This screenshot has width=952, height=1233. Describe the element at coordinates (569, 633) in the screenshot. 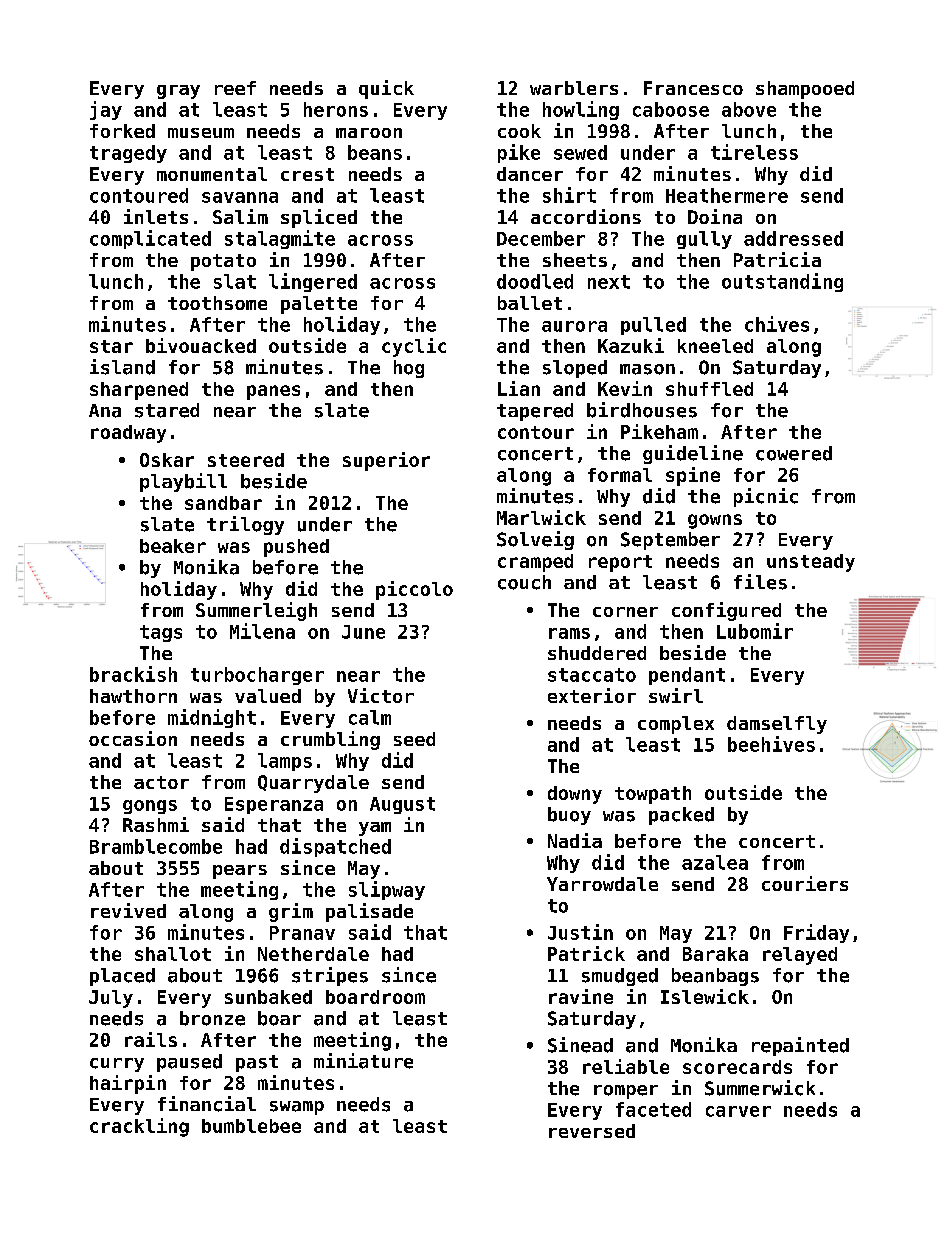

I see `rams` at that location.
